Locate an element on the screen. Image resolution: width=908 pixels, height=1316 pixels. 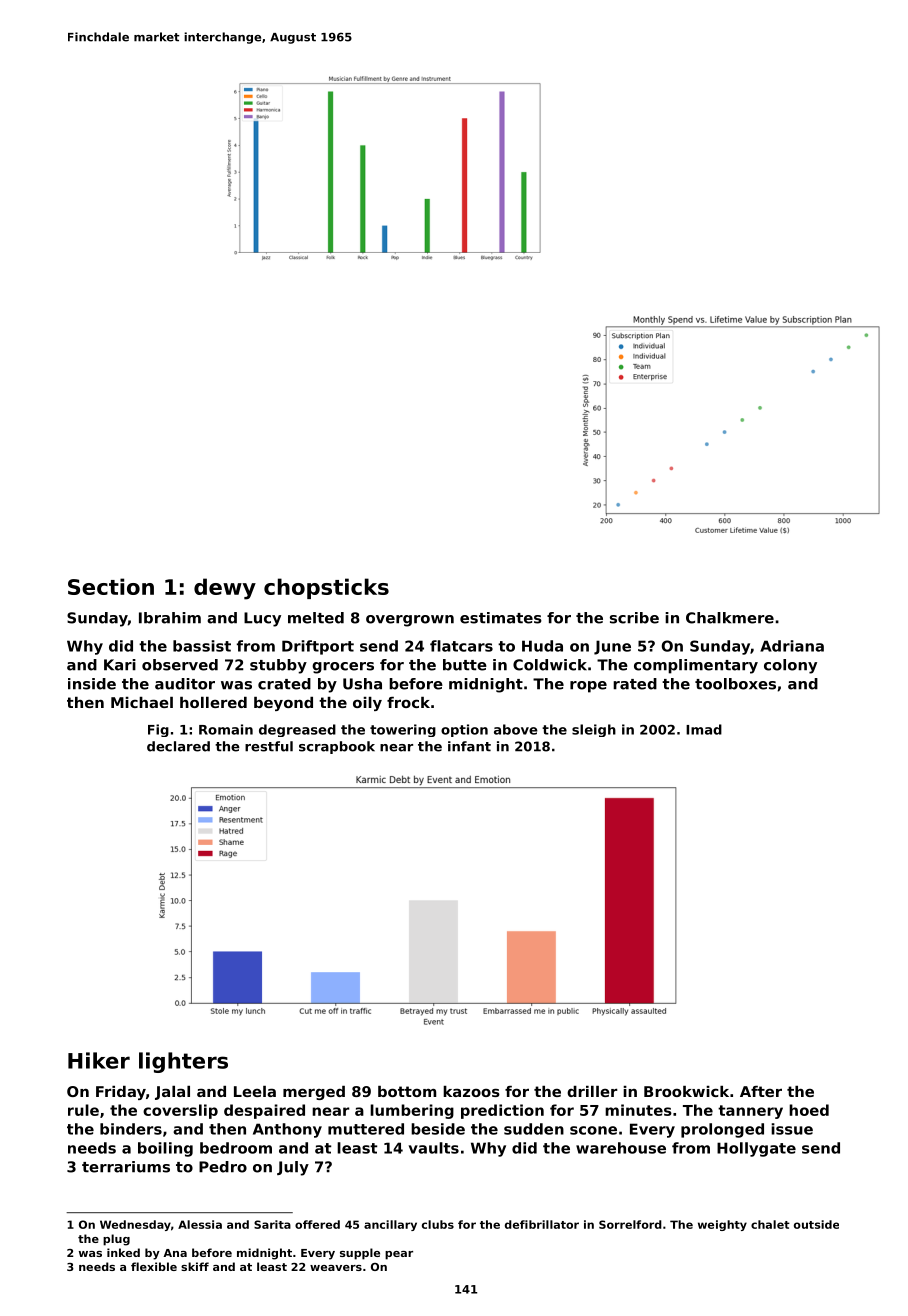
skiff is located at coordinates (195, 1266).
